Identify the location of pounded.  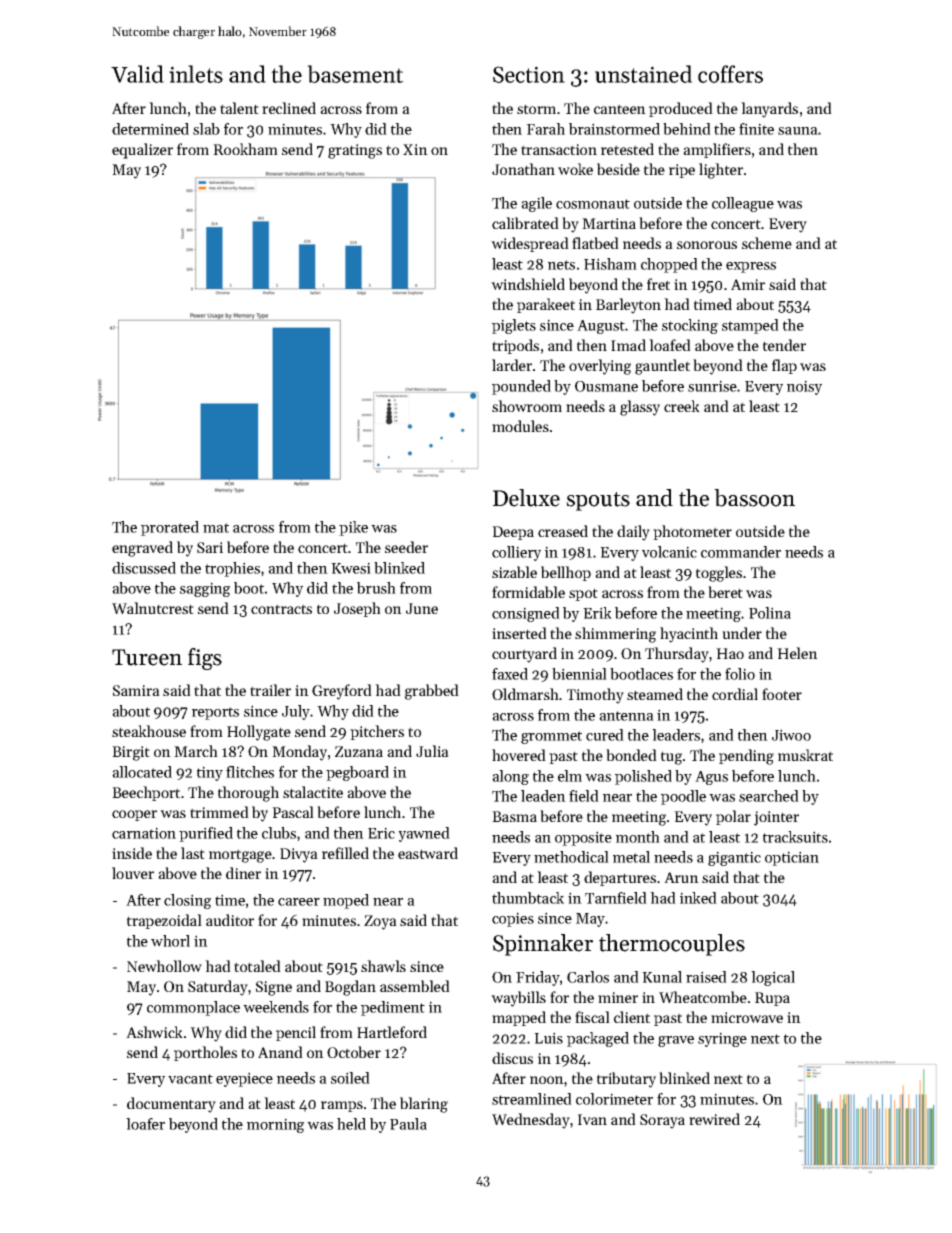
(521, 387).
